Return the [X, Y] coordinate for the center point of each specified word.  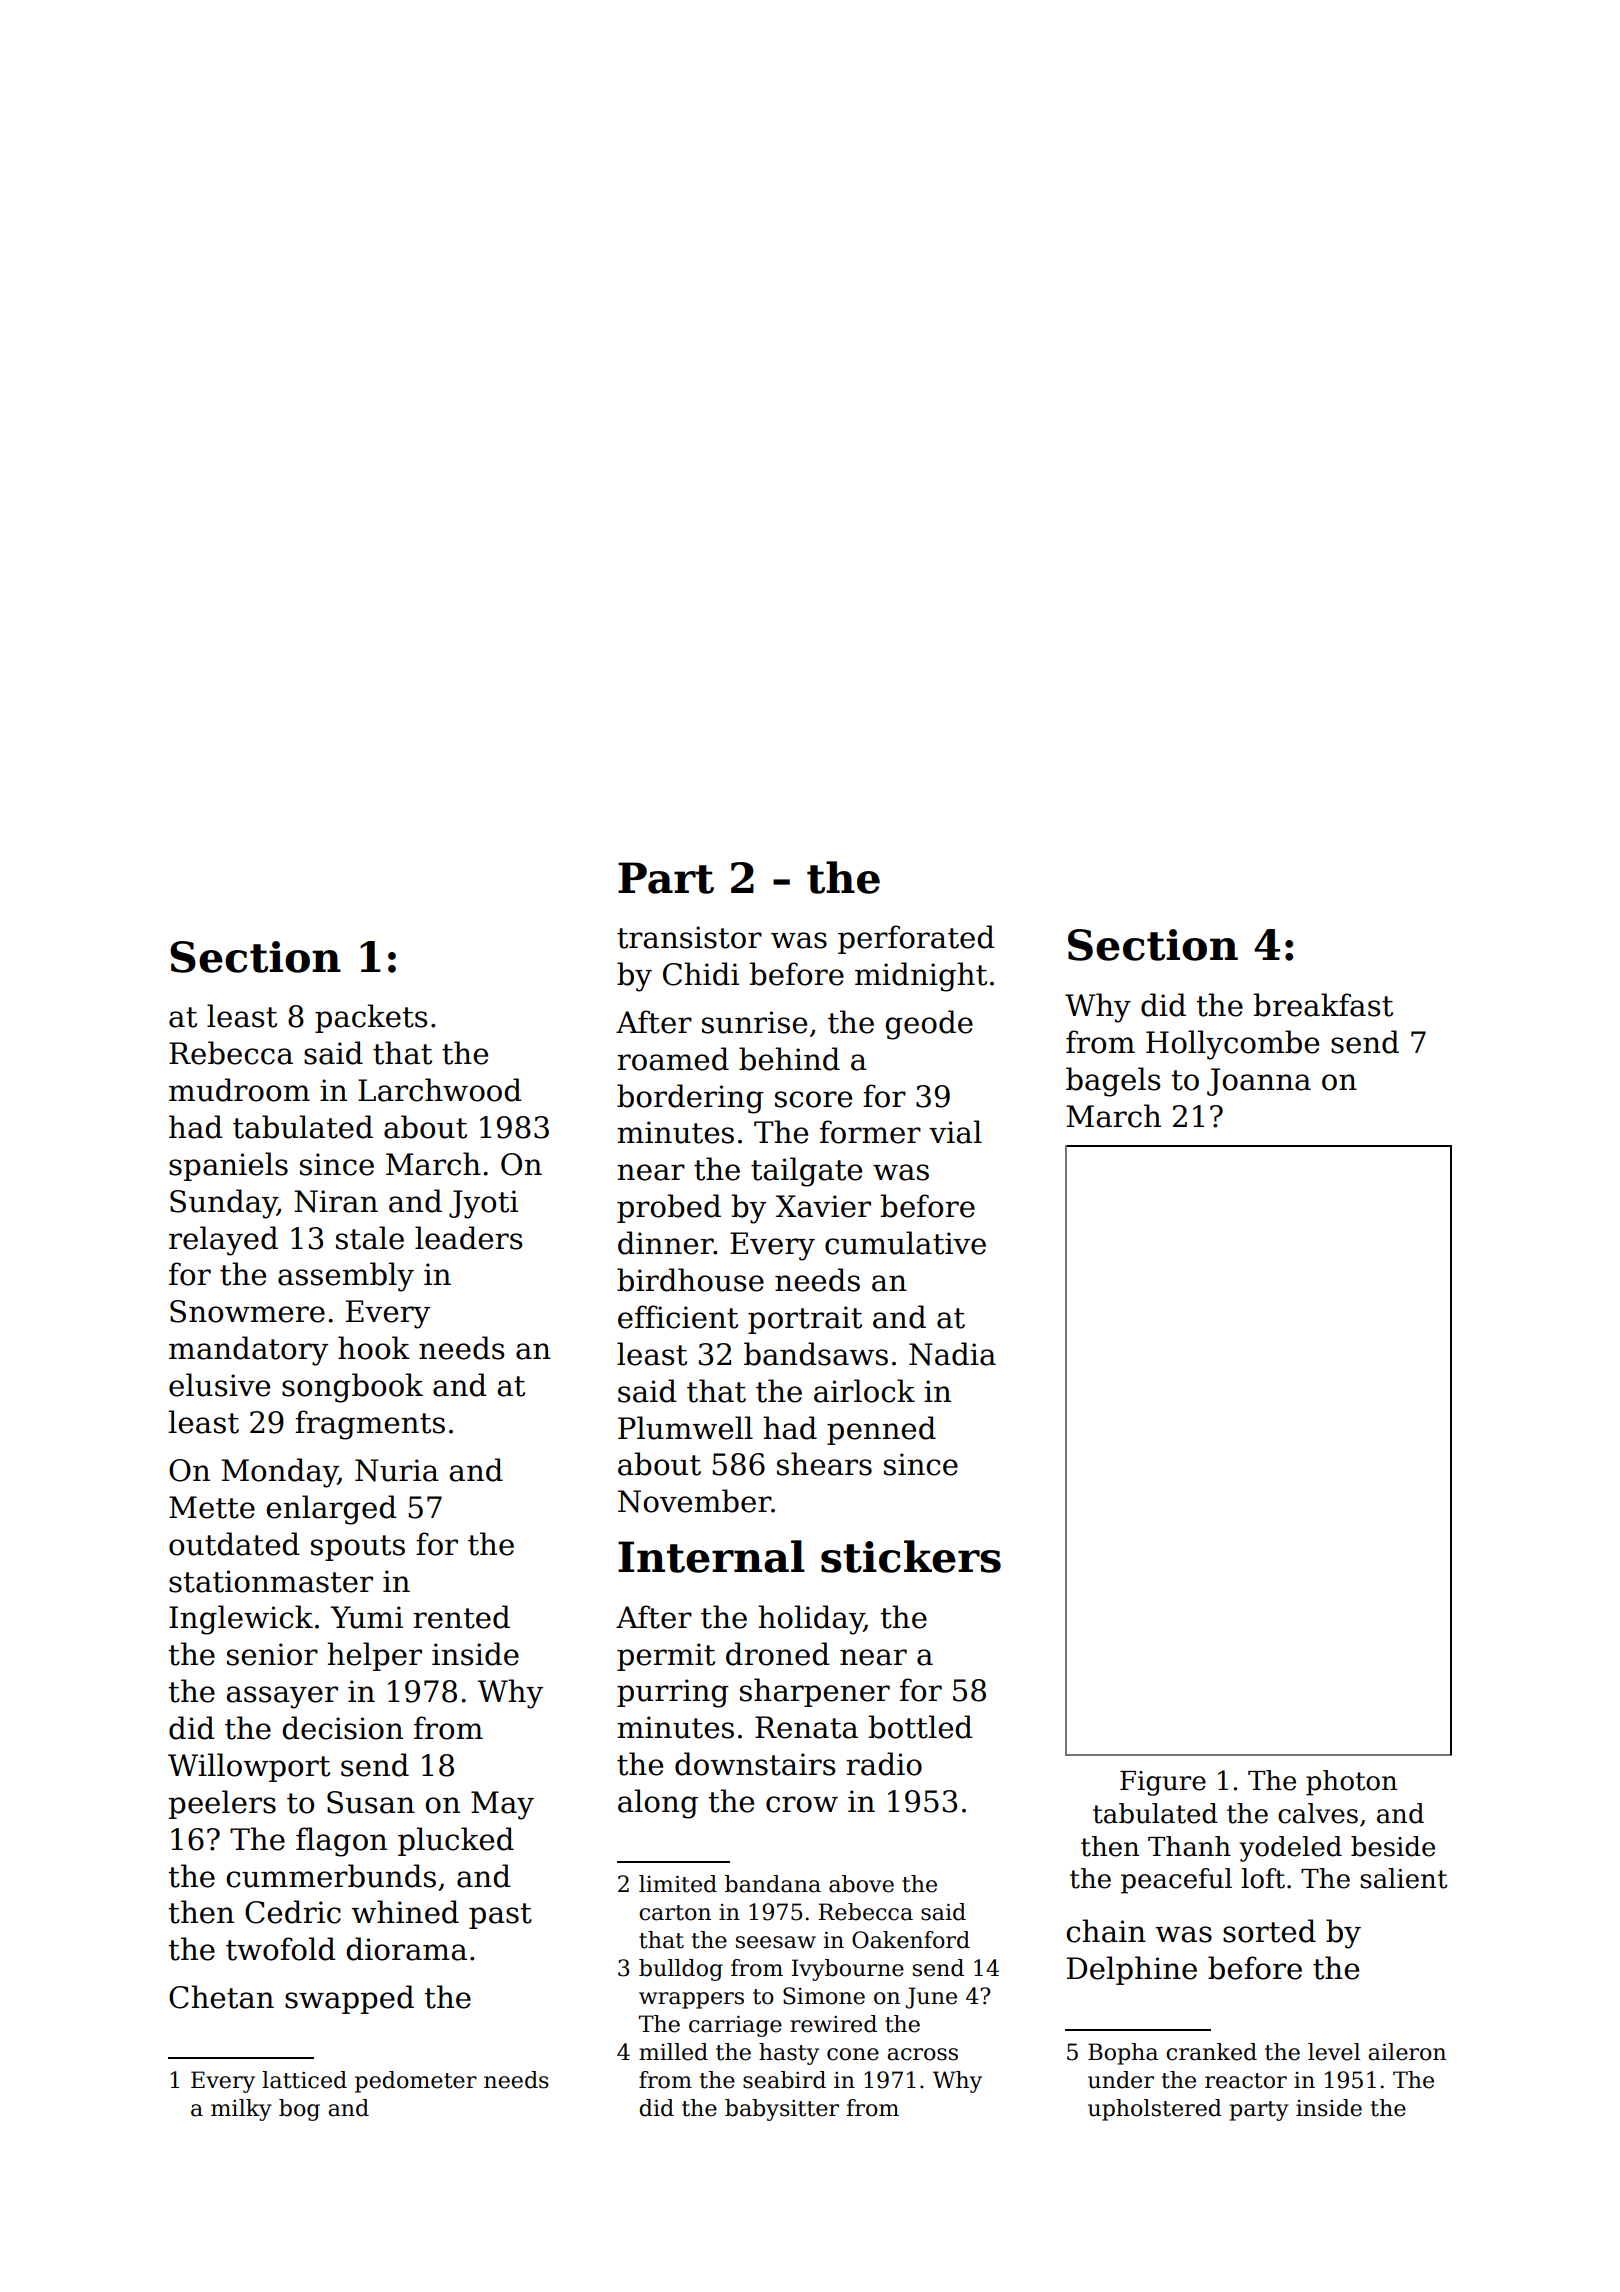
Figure [1163, 1783]
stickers [911, 1556]
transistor [689, 937]
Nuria [397, 1470]
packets [371, 1018]
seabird [784, 2080]
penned [881, 1430]
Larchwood [440, 1090]
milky [241, 2110]
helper [374, 1656]
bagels [1113, 1082]
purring [673, 1693]
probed [669, 1208]
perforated [916, 939]
